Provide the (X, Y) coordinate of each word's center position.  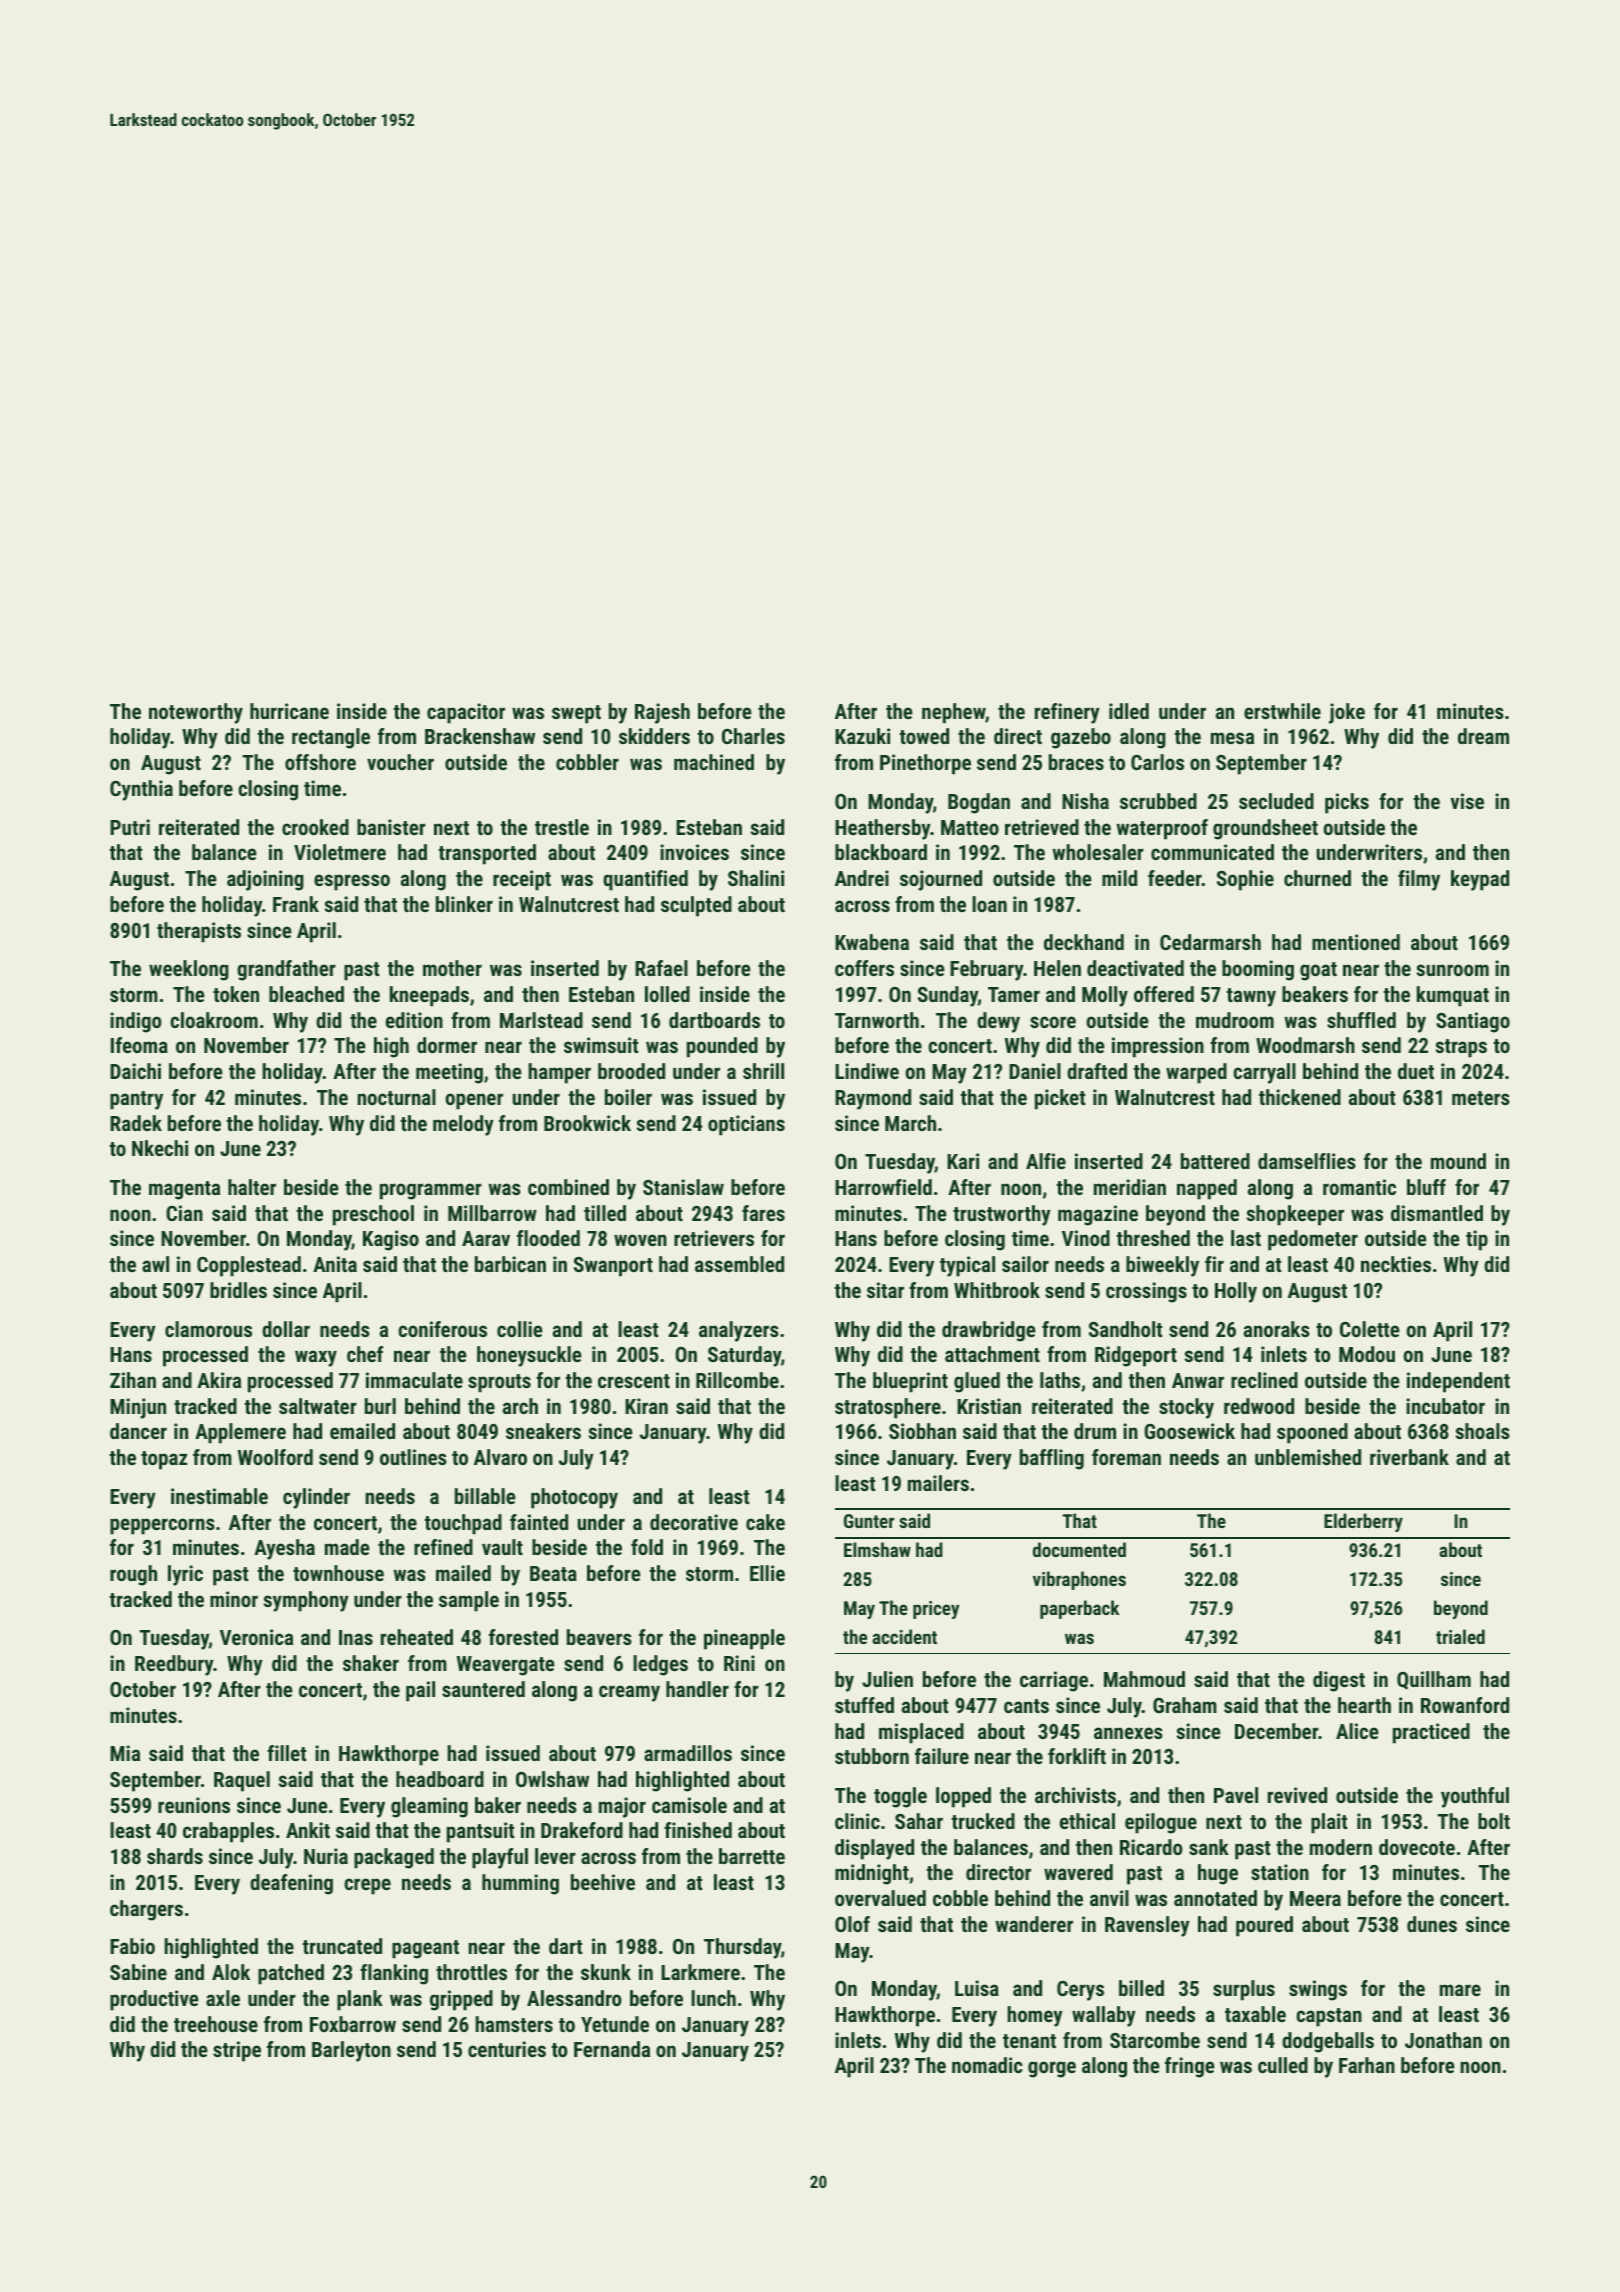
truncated (342, 1946)
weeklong (189, 970)
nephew (953, 713)
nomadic (987, 2065)
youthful (1475, 1797)
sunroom (1453, 970)
